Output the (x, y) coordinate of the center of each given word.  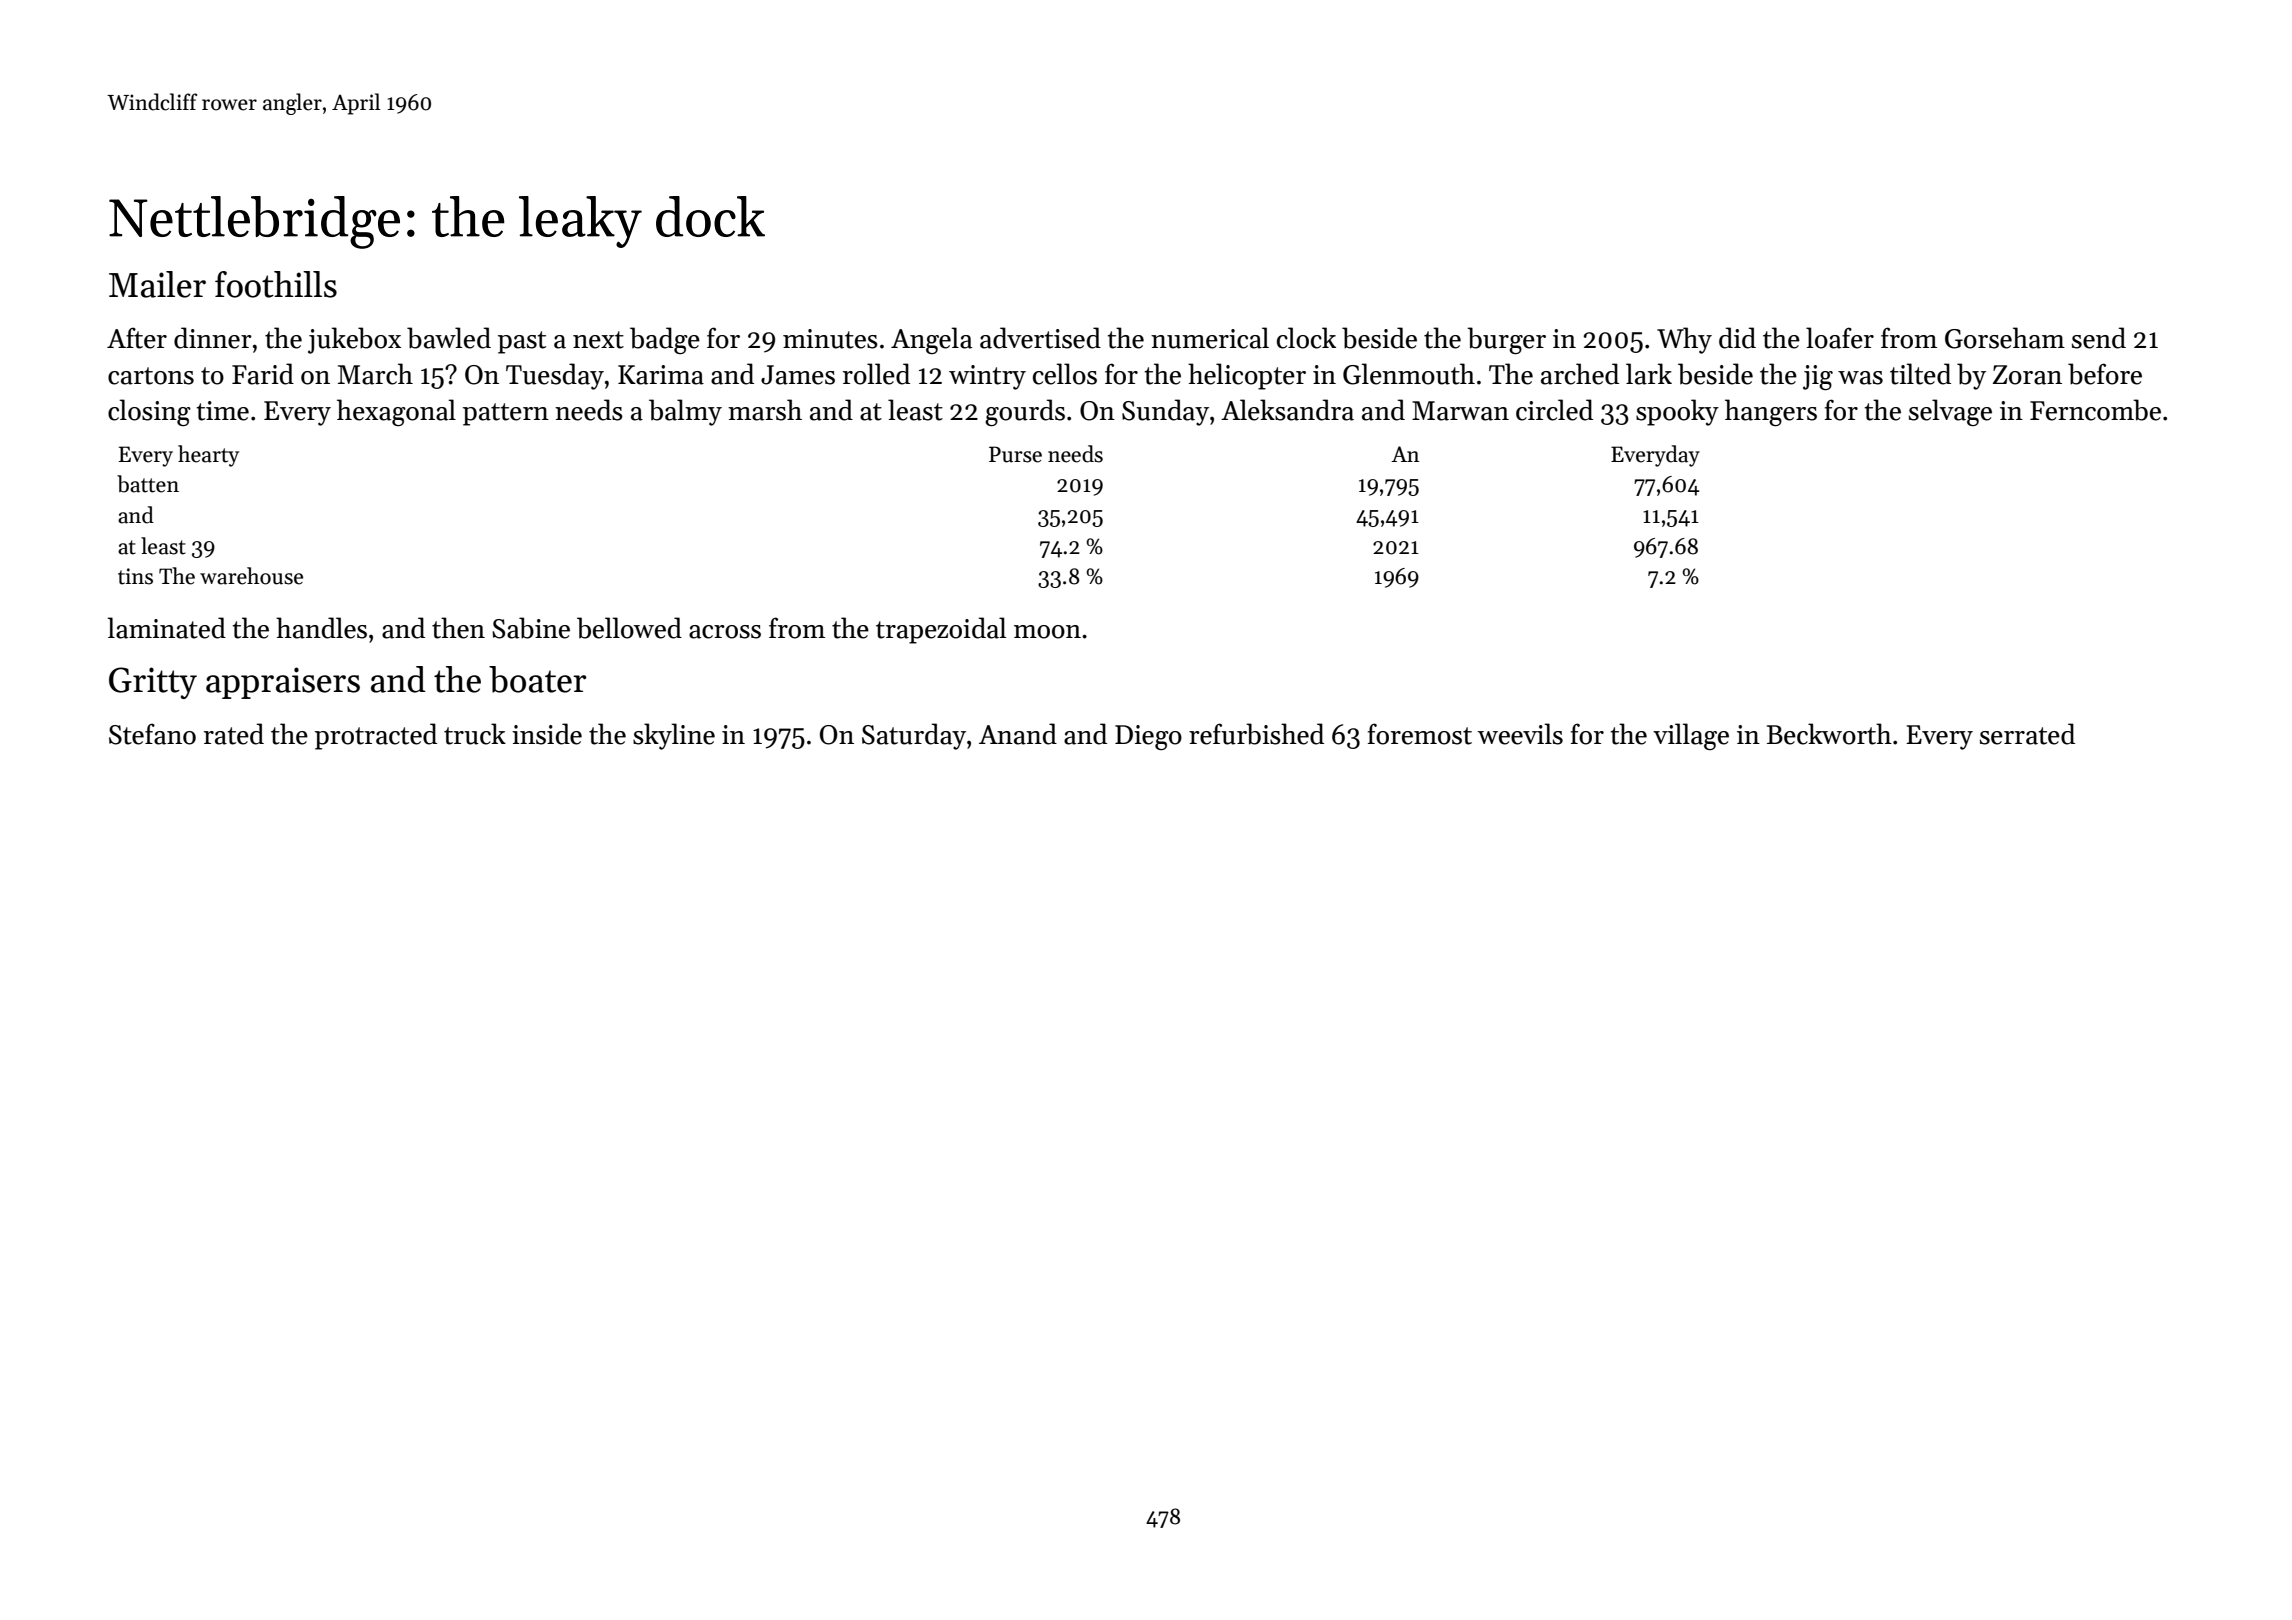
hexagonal (396, 412)
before (2105, 374)
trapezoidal (941, 630)
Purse (1015, 454)
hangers (1771, 412)
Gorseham (2005, 338)
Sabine (531, 628)
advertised (1040, 338)
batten (148, 484)
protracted (376, 736)
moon (1047, 632)
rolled (876, 374)
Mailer (157, 284)
